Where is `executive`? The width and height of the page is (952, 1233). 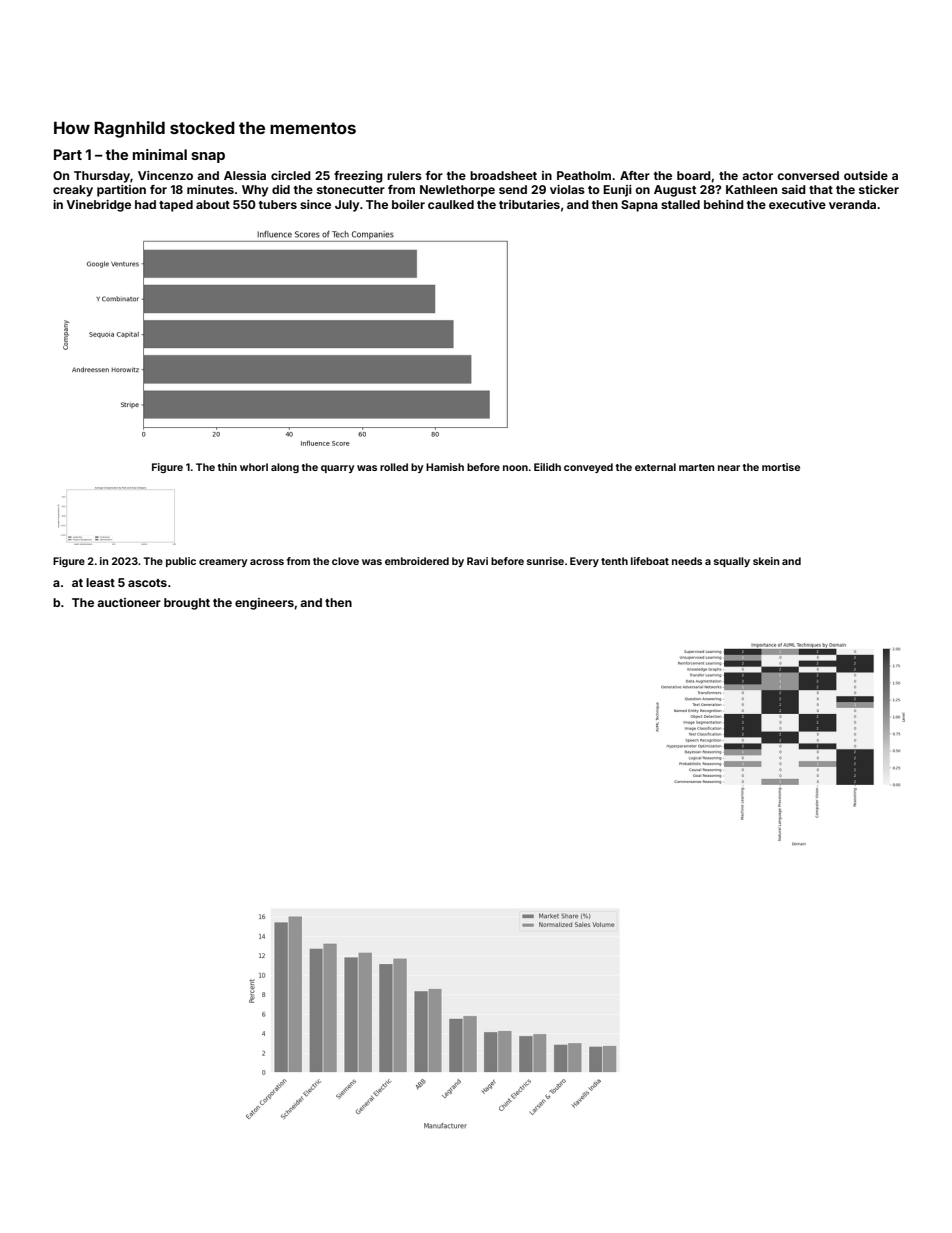
executive is located at coordinates (797, 204).
